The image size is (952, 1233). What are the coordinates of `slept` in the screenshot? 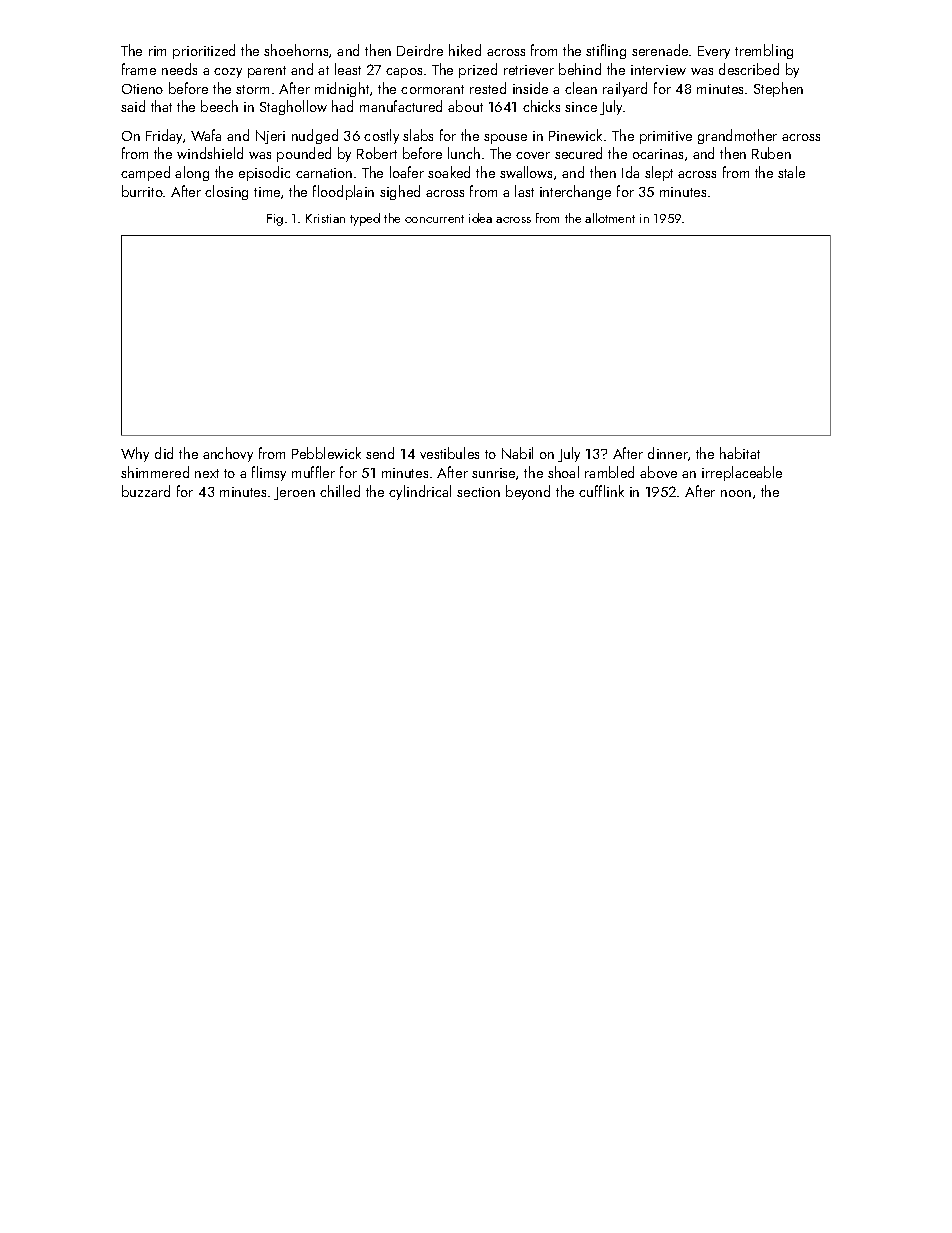 It's located at (659, 173).
